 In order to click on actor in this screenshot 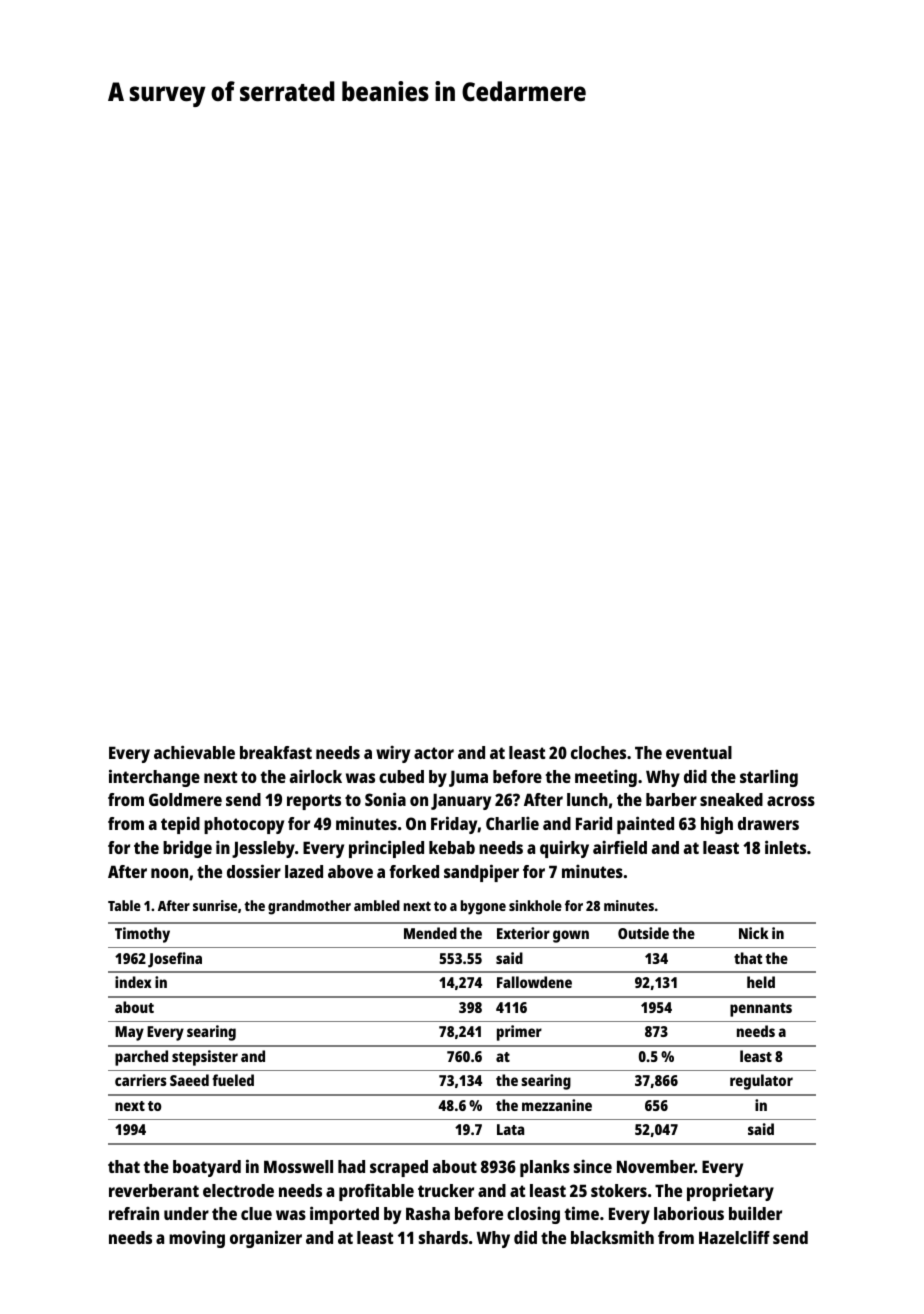, I will do `click(434, 753)`.
